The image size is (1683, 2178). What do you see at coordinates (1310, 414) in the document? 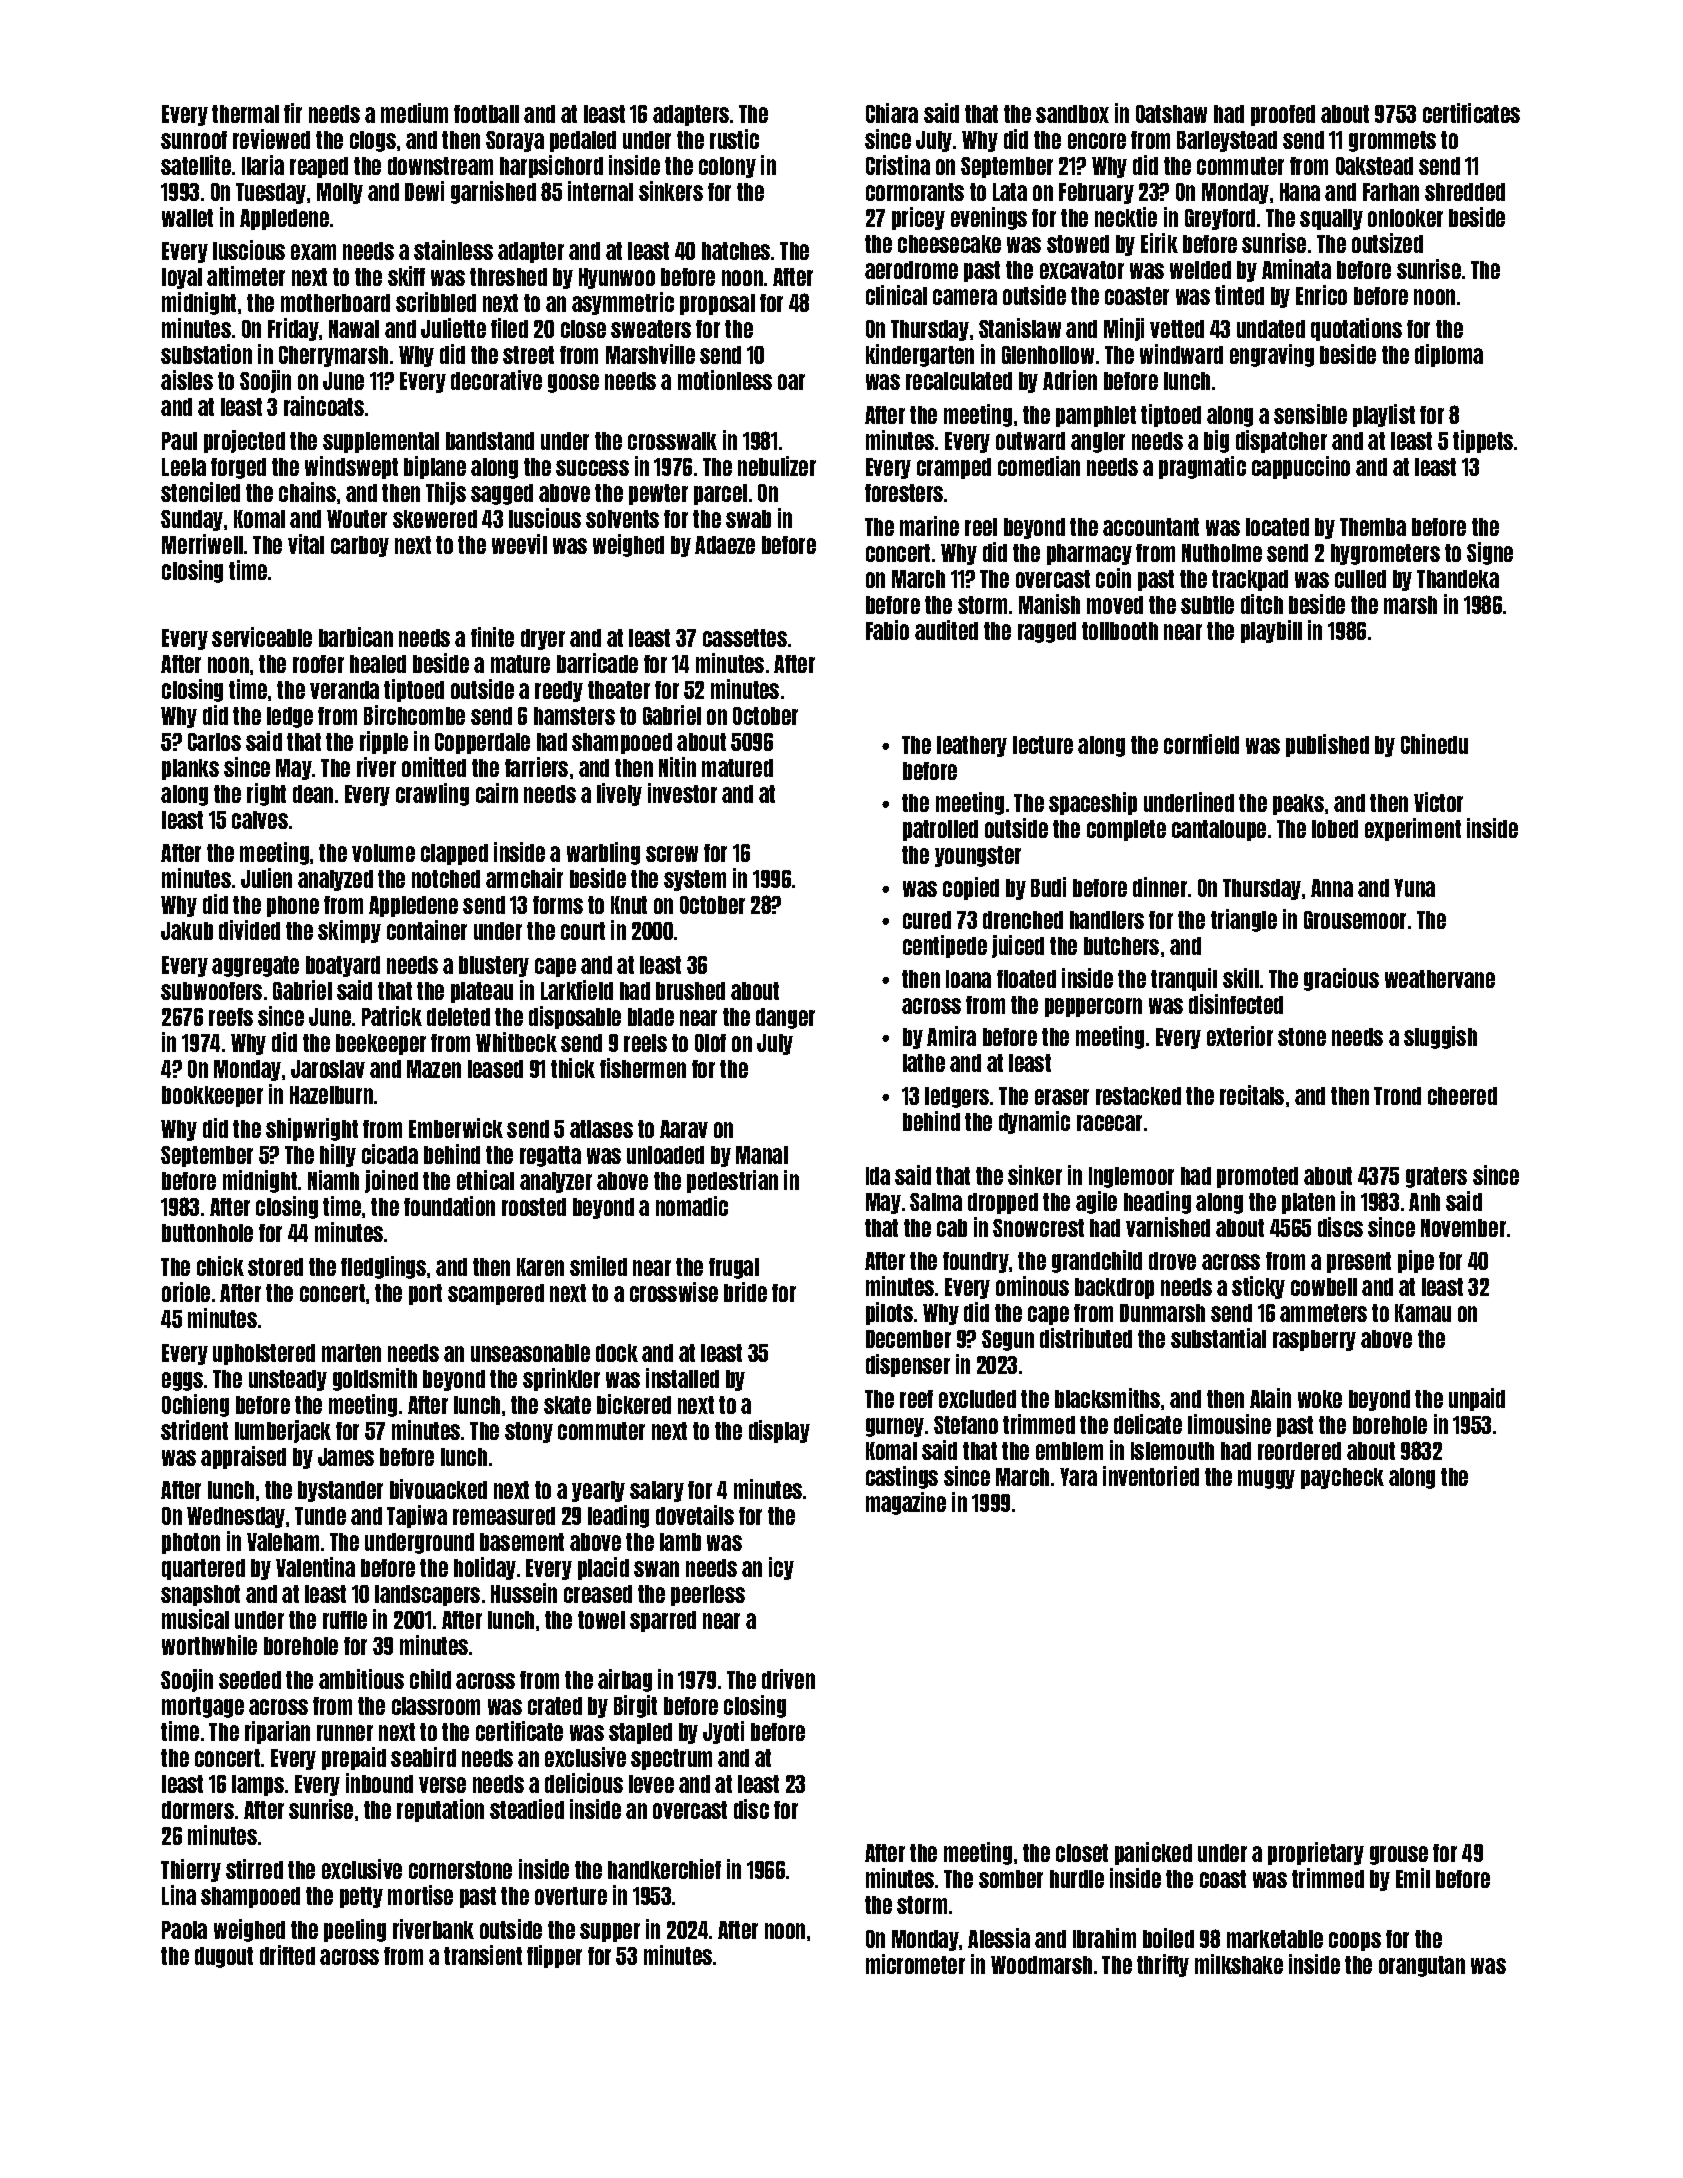
I see `sensible` at bounding box center [1310, 414].
